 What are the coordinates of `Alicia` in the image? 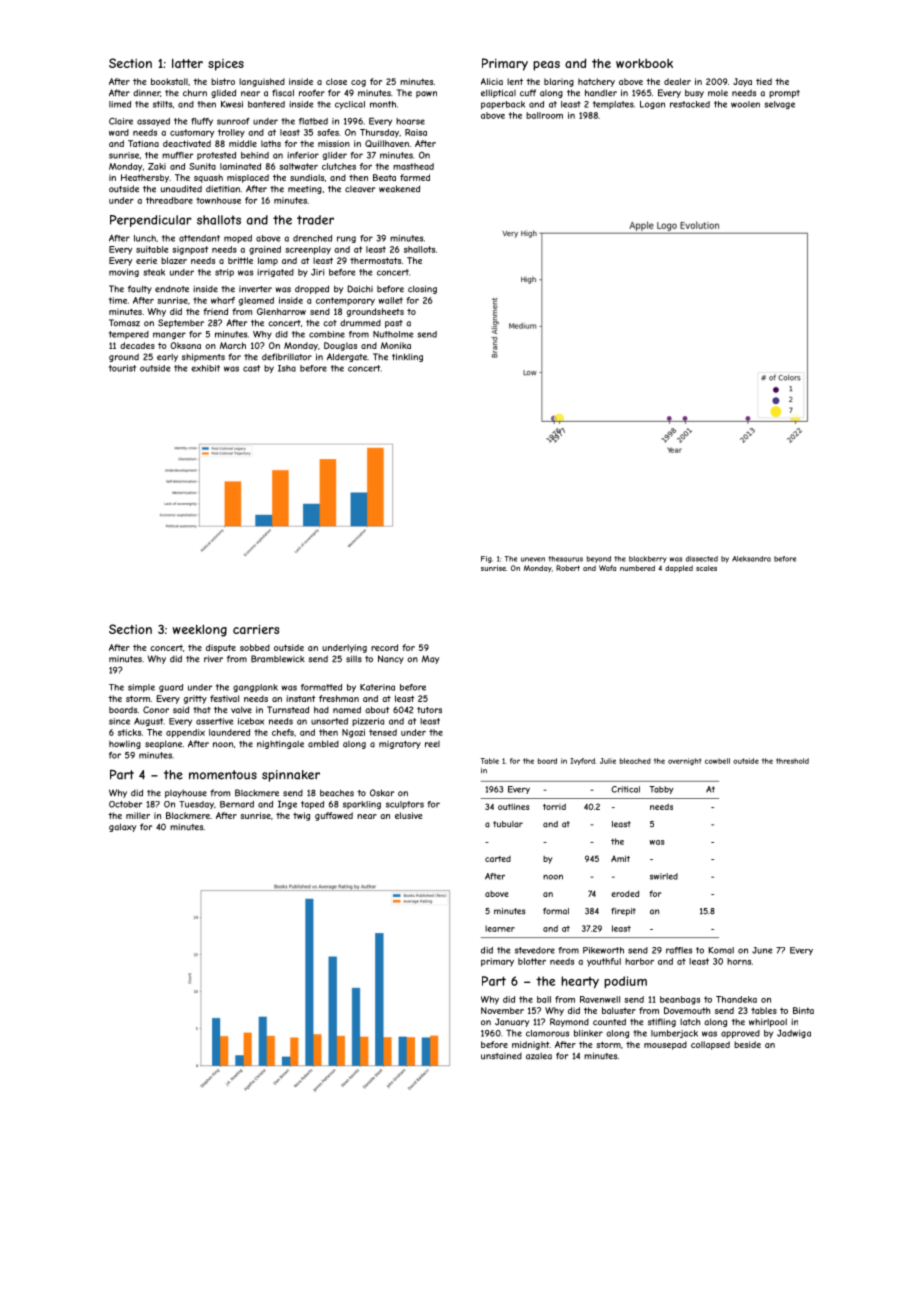 It's located at (492, 81).
